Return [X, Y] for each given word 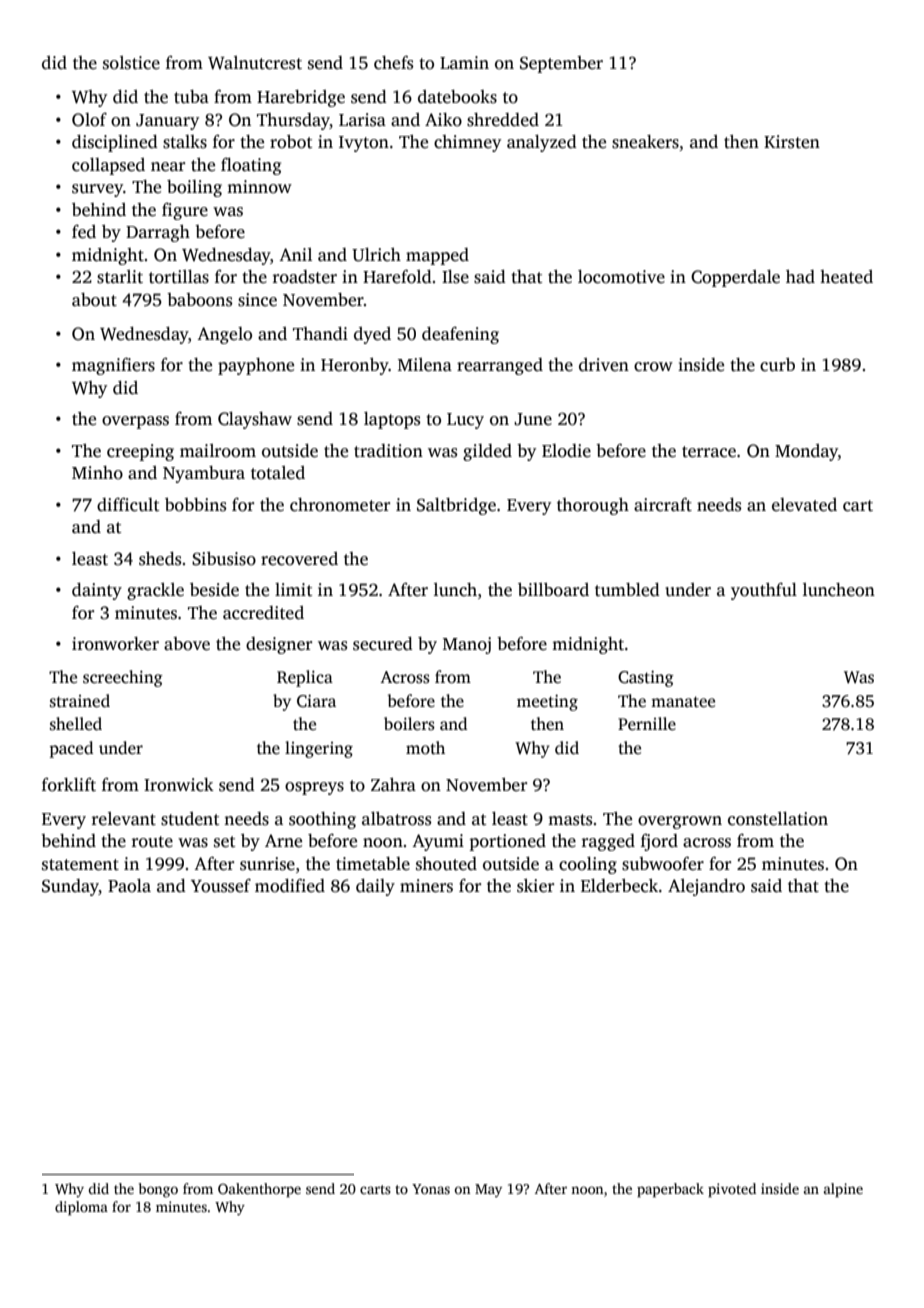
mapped [437, 256]
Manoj [467, 645]
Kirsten [792, 142]
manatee [683, 702]
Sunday [70, 887]
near [168, 167]
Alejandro [706, 887]
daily [375, 887]
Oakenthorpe [259, 1190]
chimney [467, 143]
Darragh [158, 233]
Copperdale [735, 278]
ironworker [115, 644]
